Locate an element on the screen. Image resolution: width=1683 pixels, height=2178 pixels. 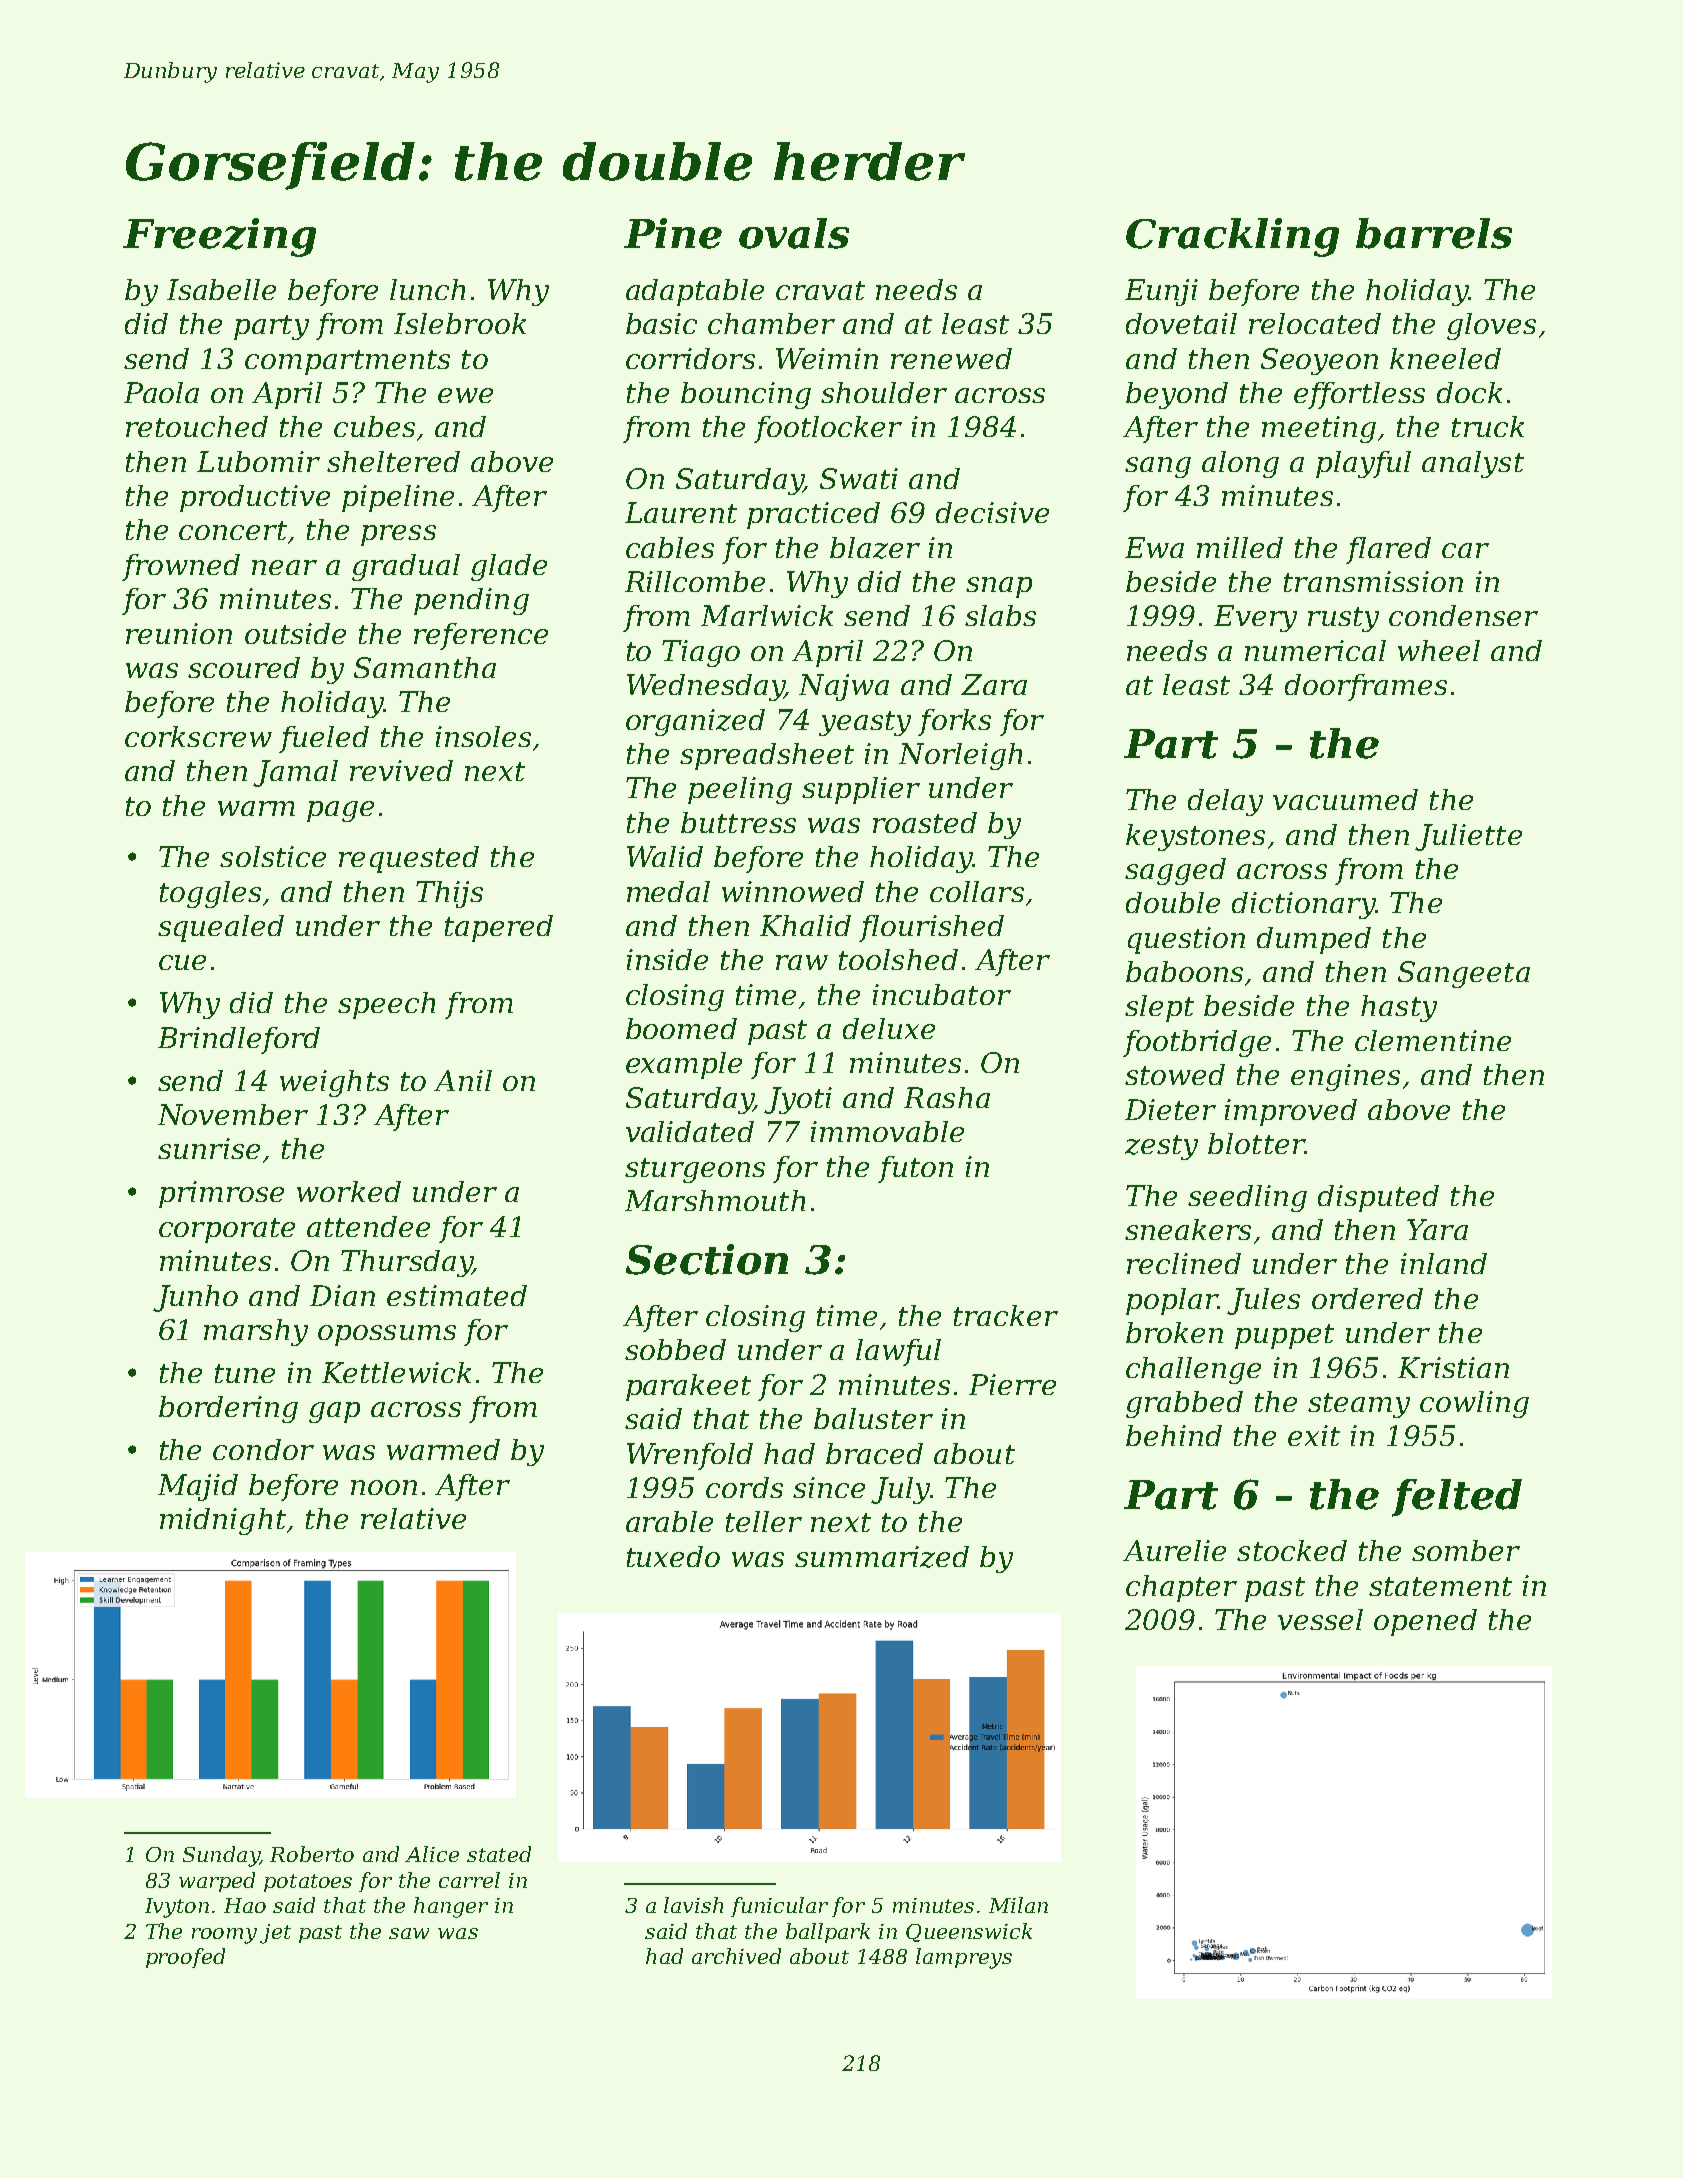
Anil is located at coordinates (463, 1080).
